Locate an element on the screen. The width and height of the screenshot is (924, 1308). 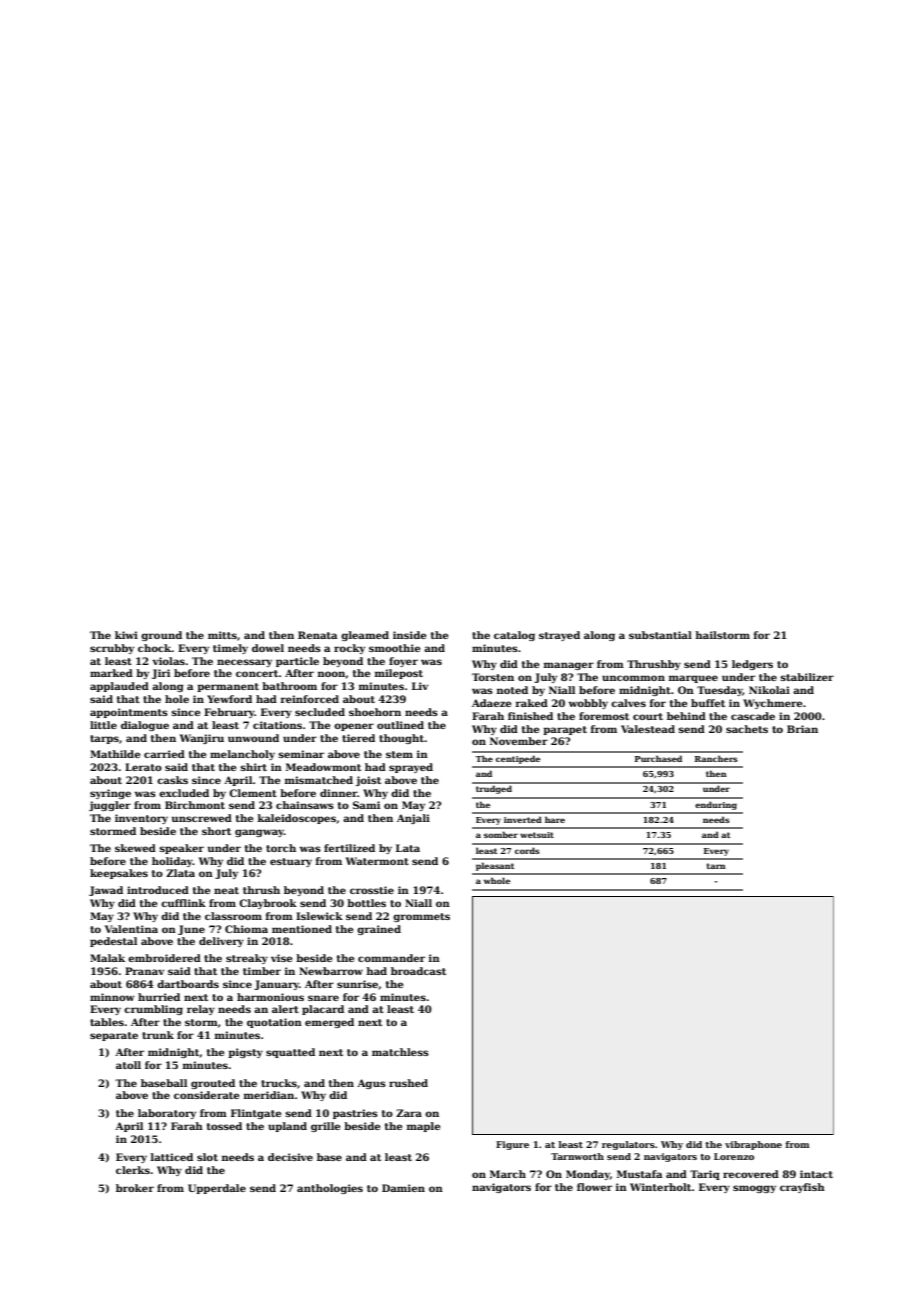
flower is located at coordinates (594, 1187).
